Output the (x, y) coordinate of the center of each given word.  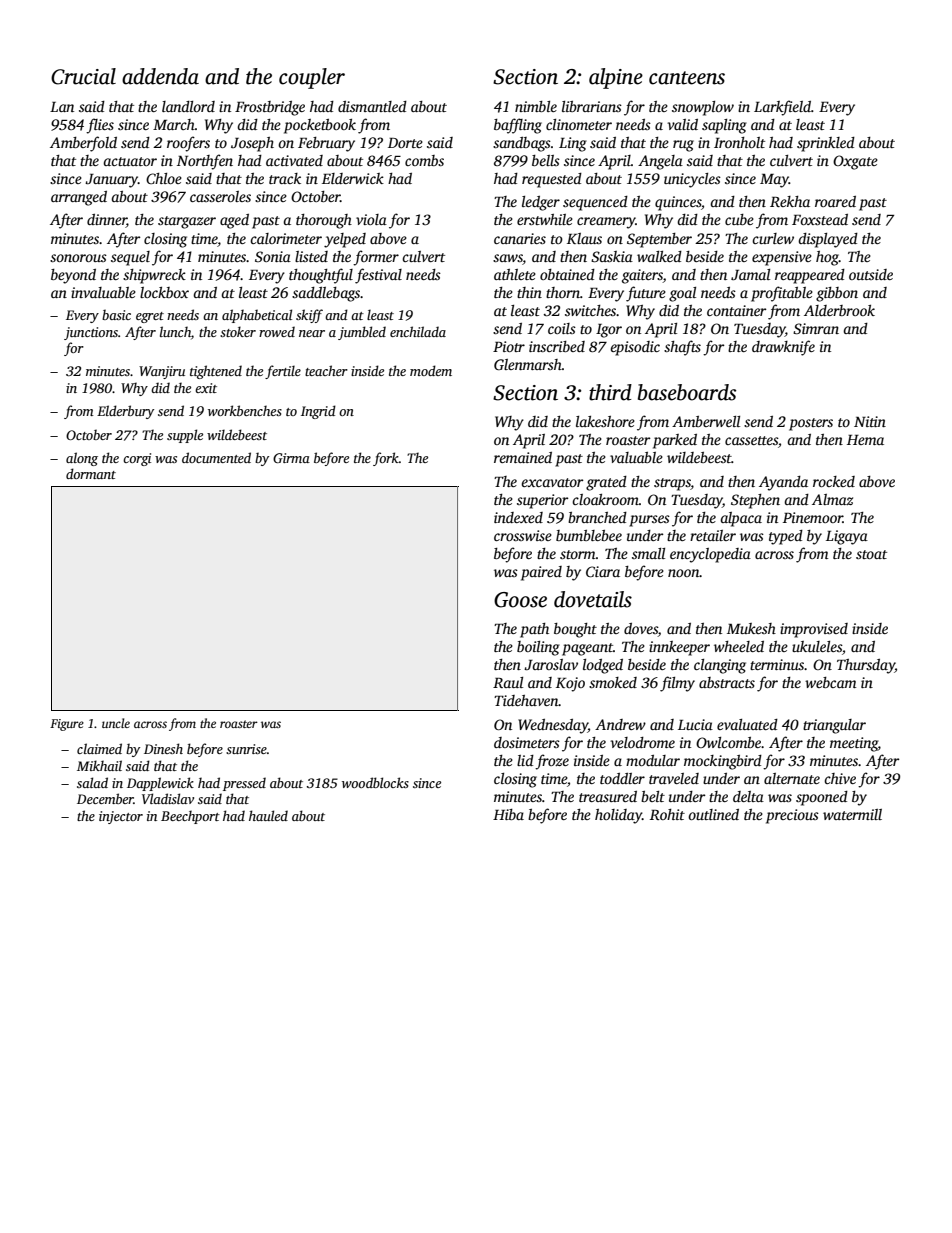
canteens (687, 78)
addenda (160, 76)
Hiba (508, 814)
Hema (865, 440)
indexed (518, 517)
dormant (91, 473)
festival (378, 276)
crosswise (523, 535)
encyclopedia (710, 555)
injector (121, 817)
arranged (79, 198)
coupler (312, 78)
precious (792, 816)
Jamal (750, 274)
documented (216, 457)
